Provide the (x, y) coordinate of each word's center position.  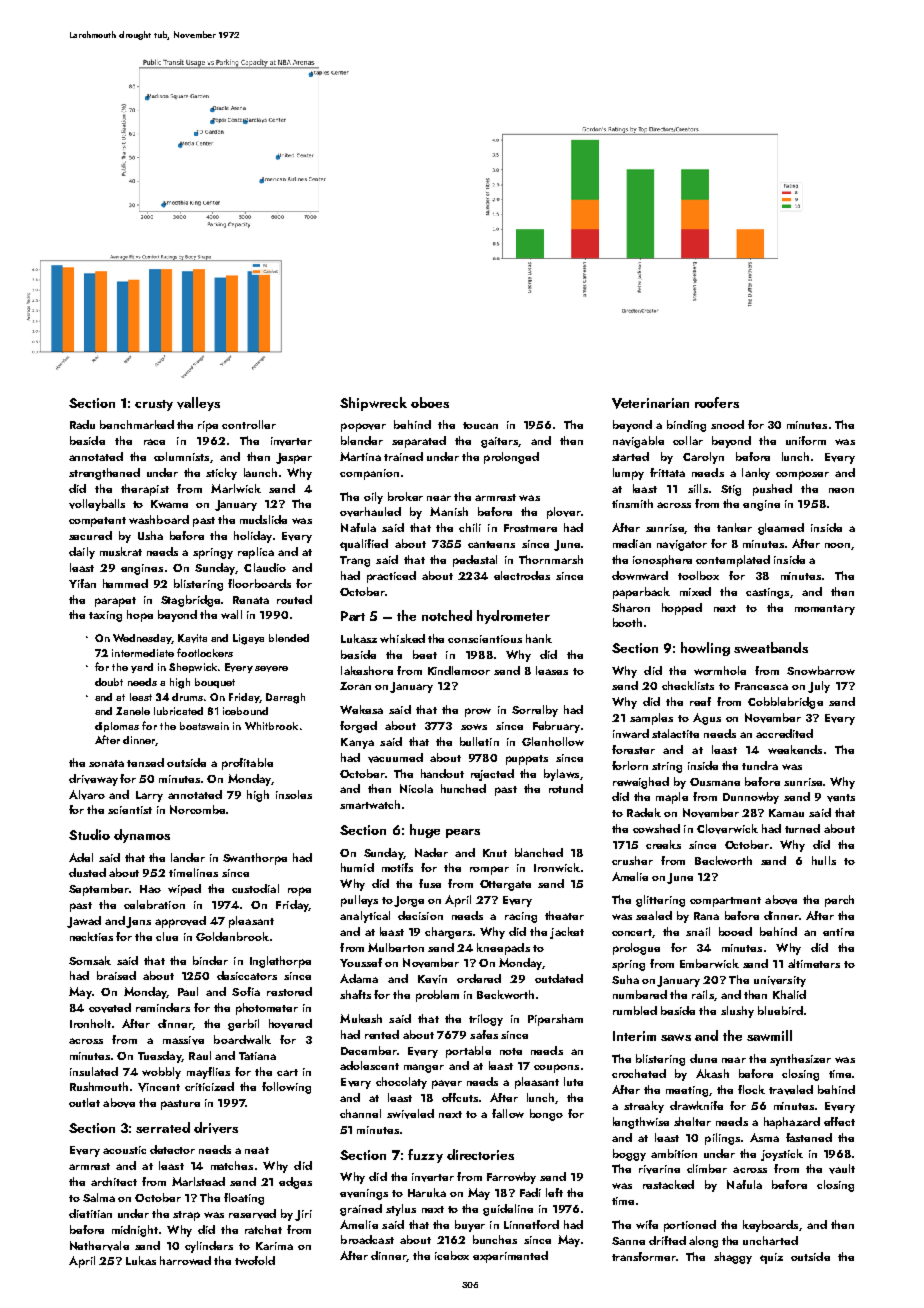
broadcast (367, 1239)
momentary (825, 610)
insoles (294, 794)
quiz (771, 1258)
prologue (636, 949)
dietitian (90, 1213)
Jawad (84, 922)
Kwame (169, 504)
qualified (364, 545)
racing (521, 917)
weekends (795, 749)
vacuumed (395, 758)
